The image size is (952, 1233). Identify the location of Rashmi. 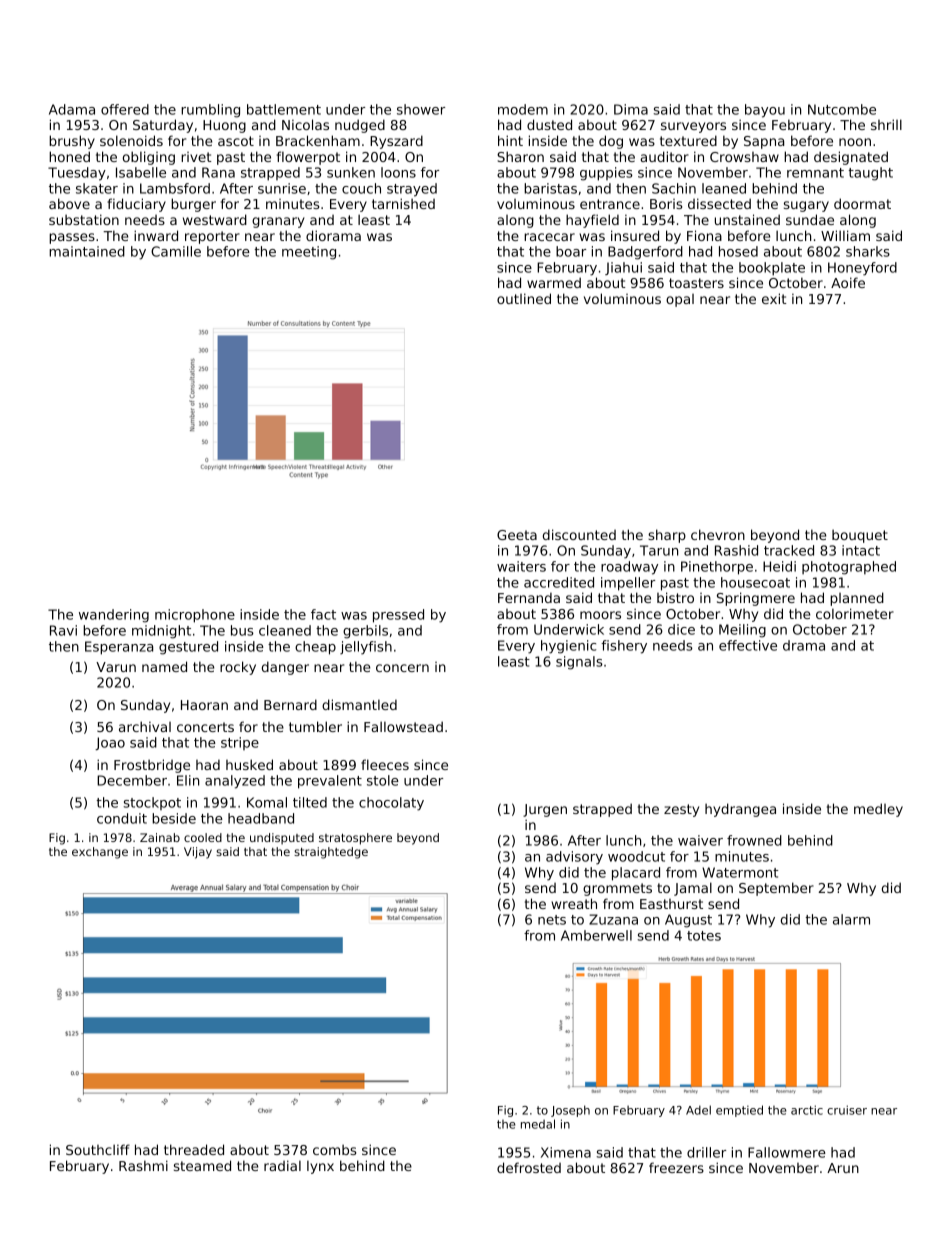
(143, 1165).
